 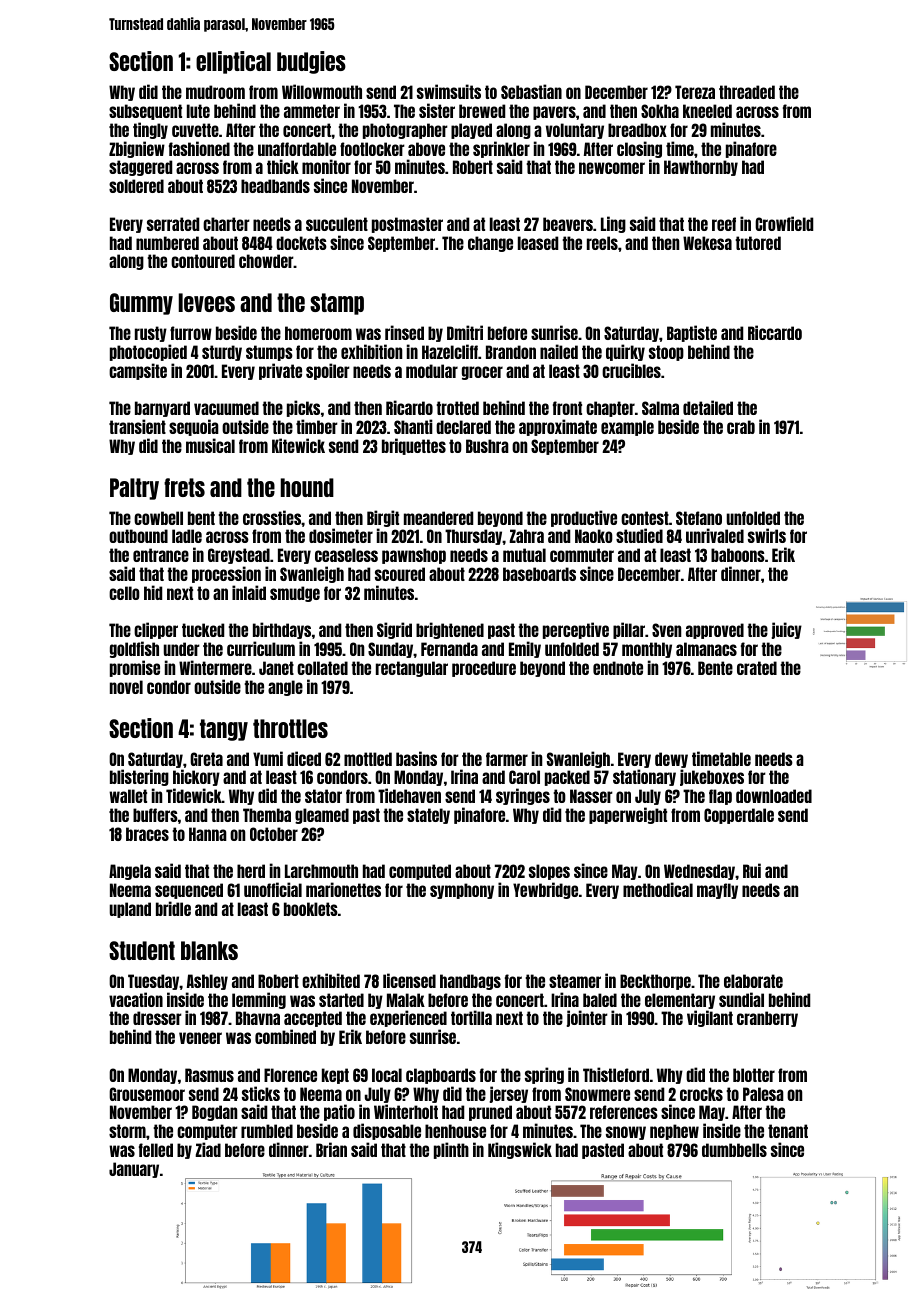 What do you see at coordinates (524, 555) in the image?
I see `mutual` at bounding box center [524, 555].
